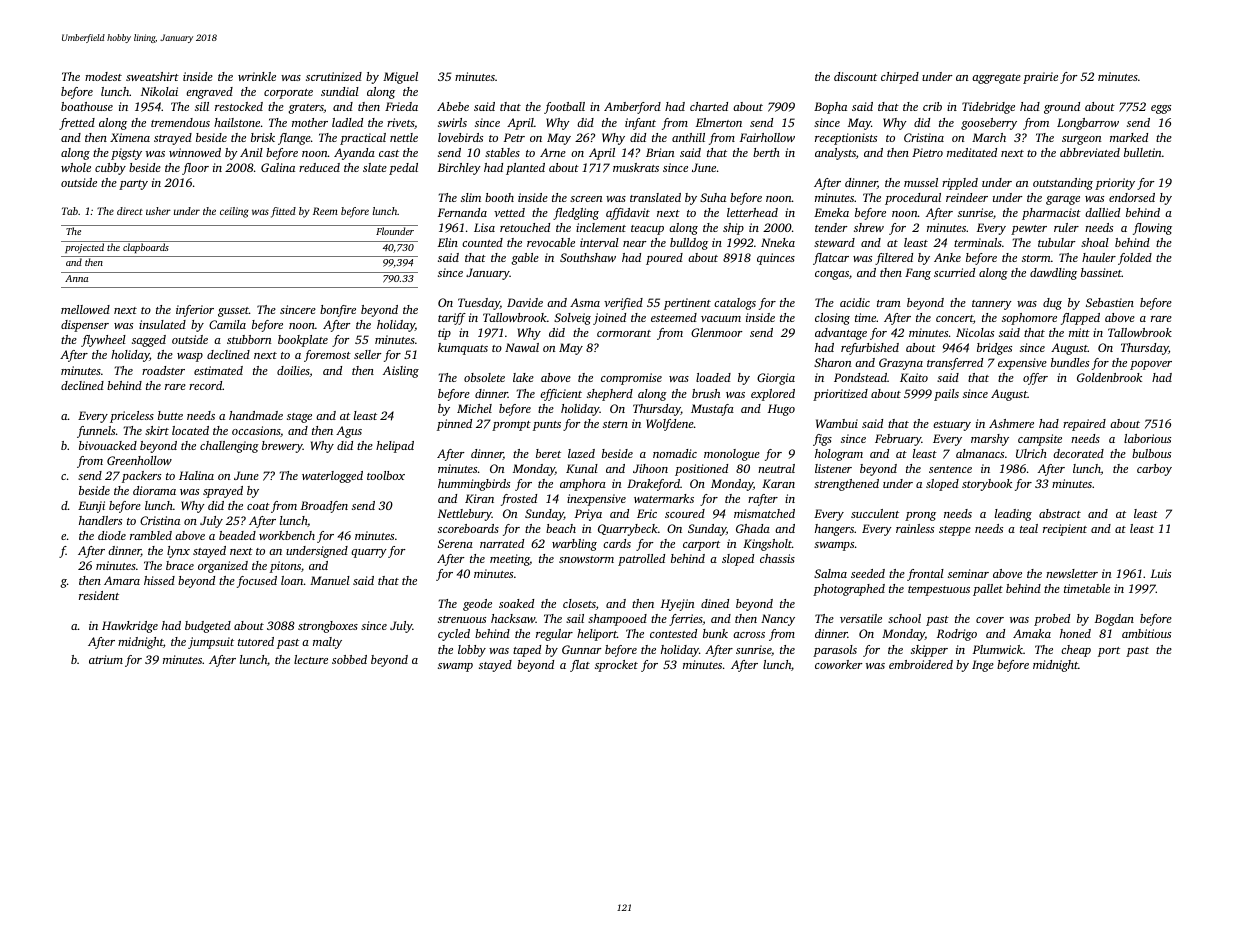  I want to click on prairie, so click(1040, 78).
